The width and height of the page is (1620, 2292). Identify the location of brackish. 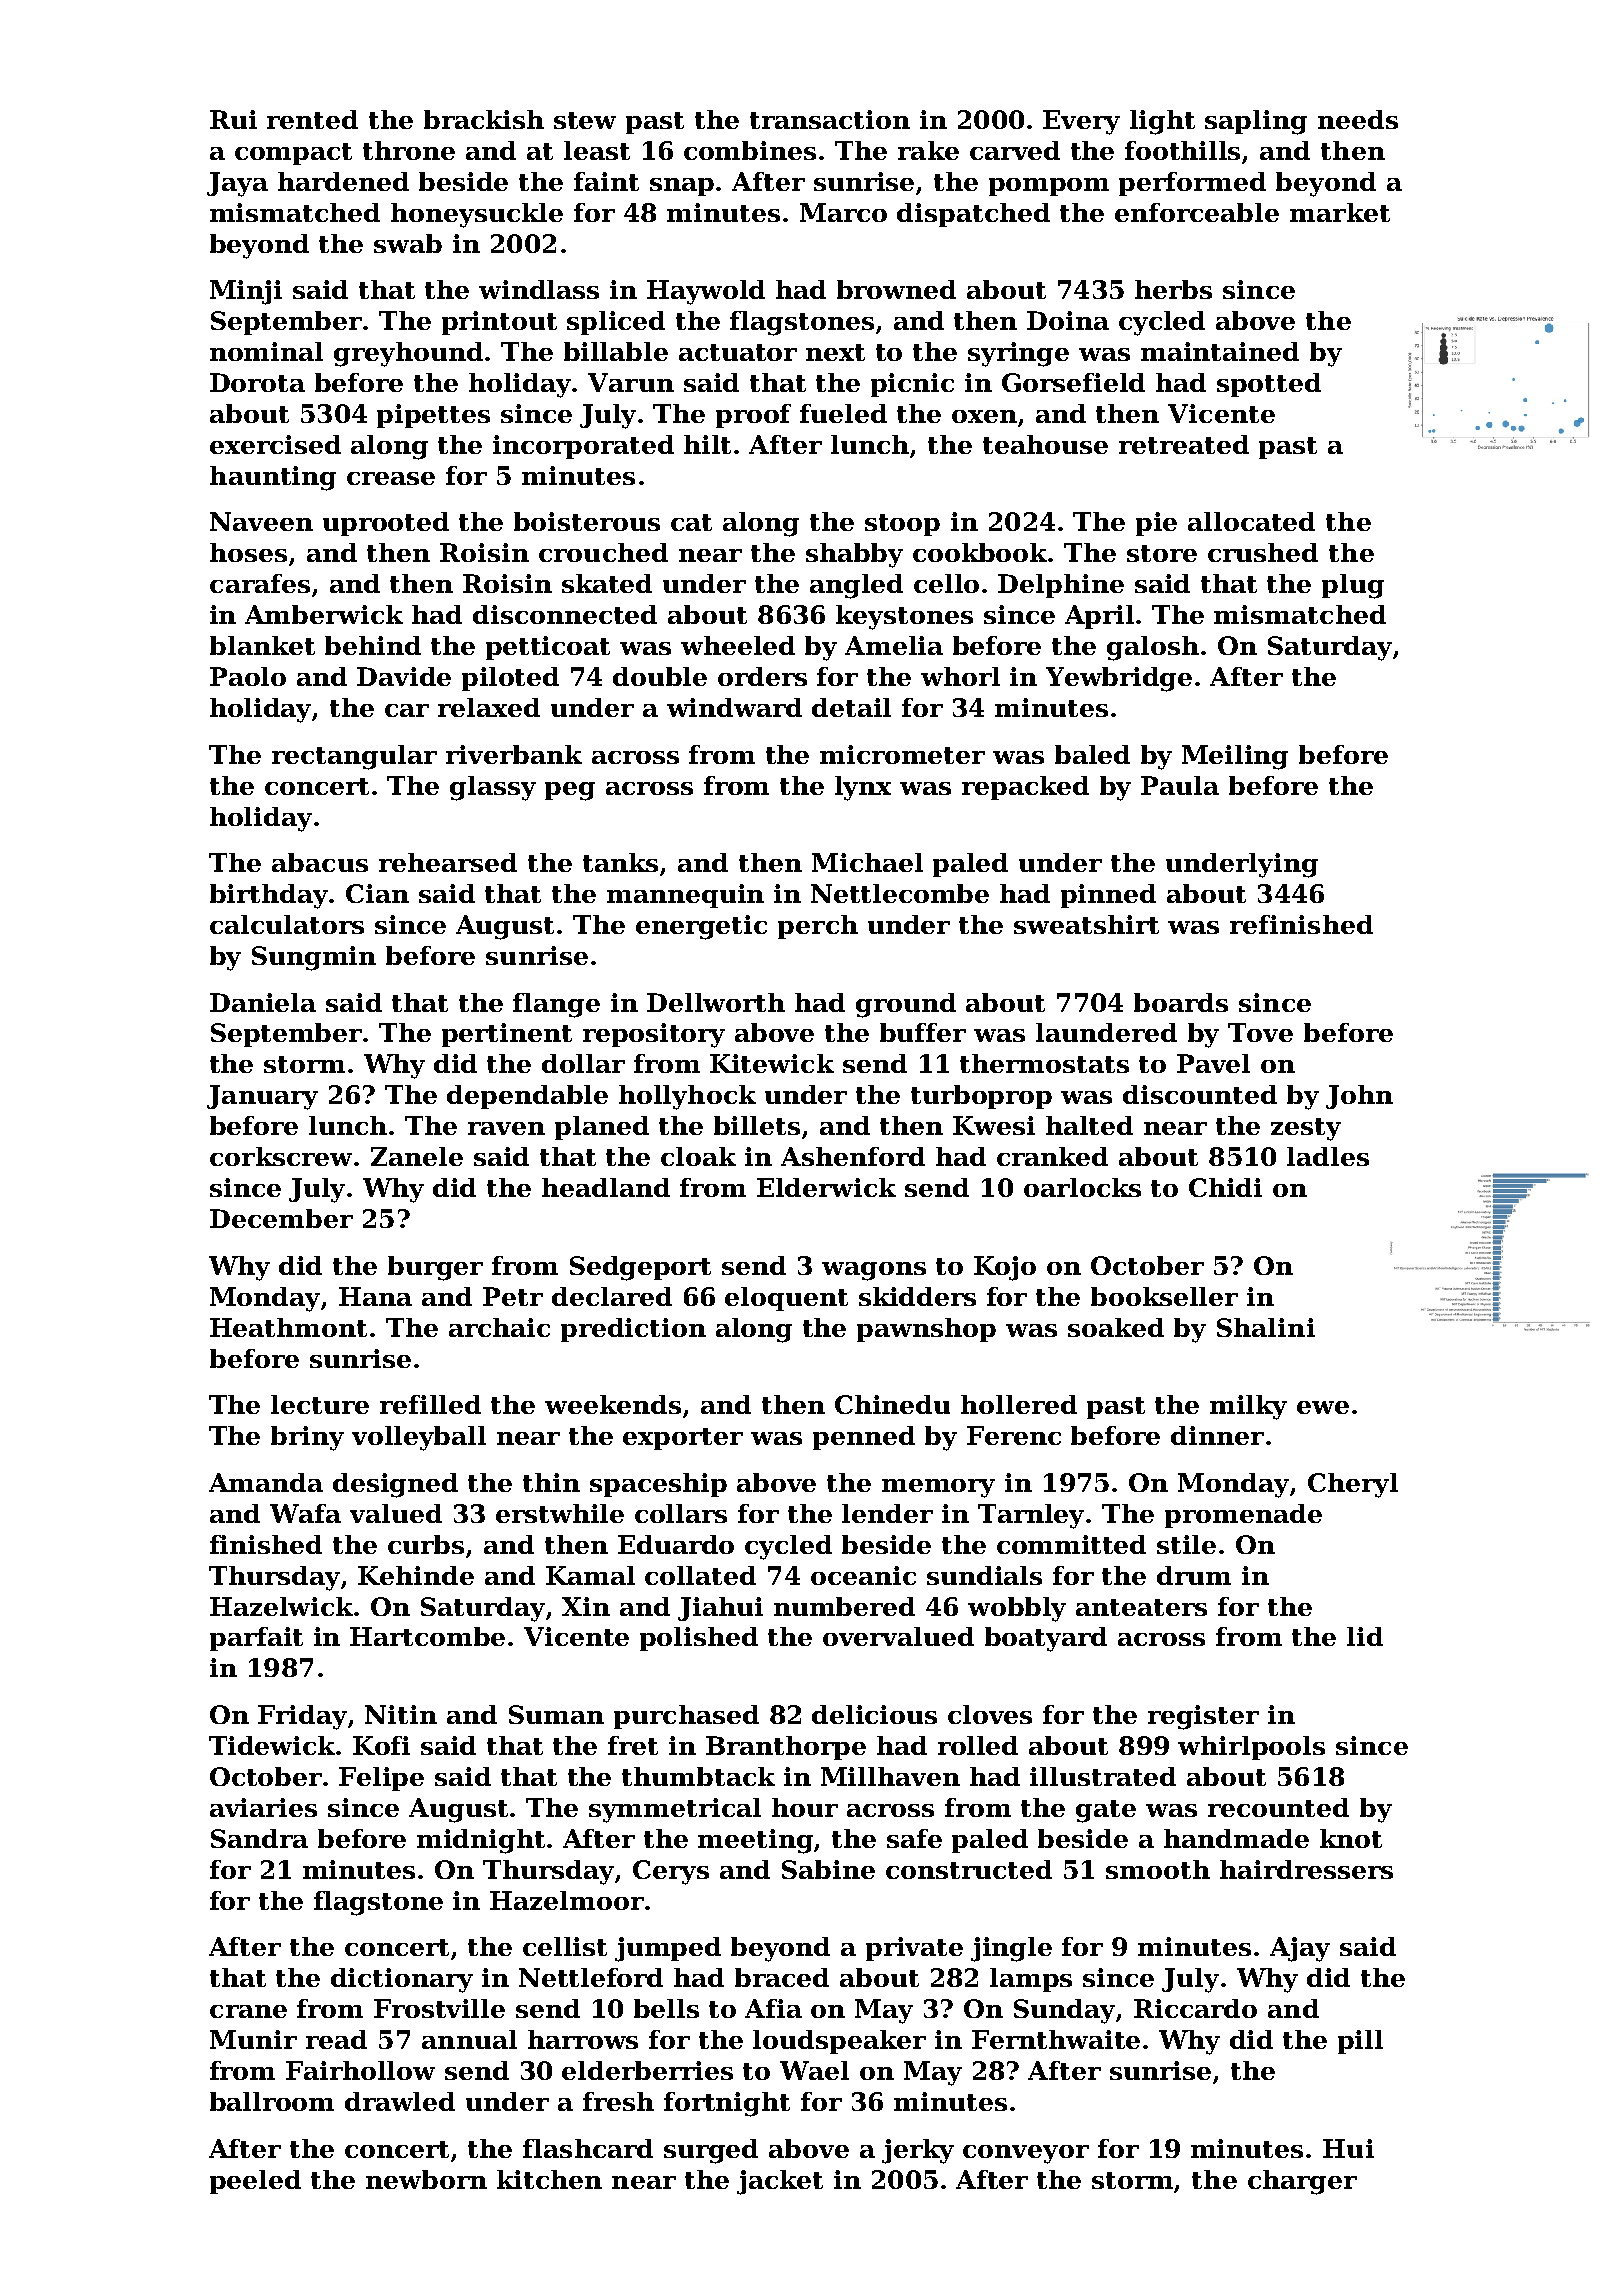
(484, 119).
